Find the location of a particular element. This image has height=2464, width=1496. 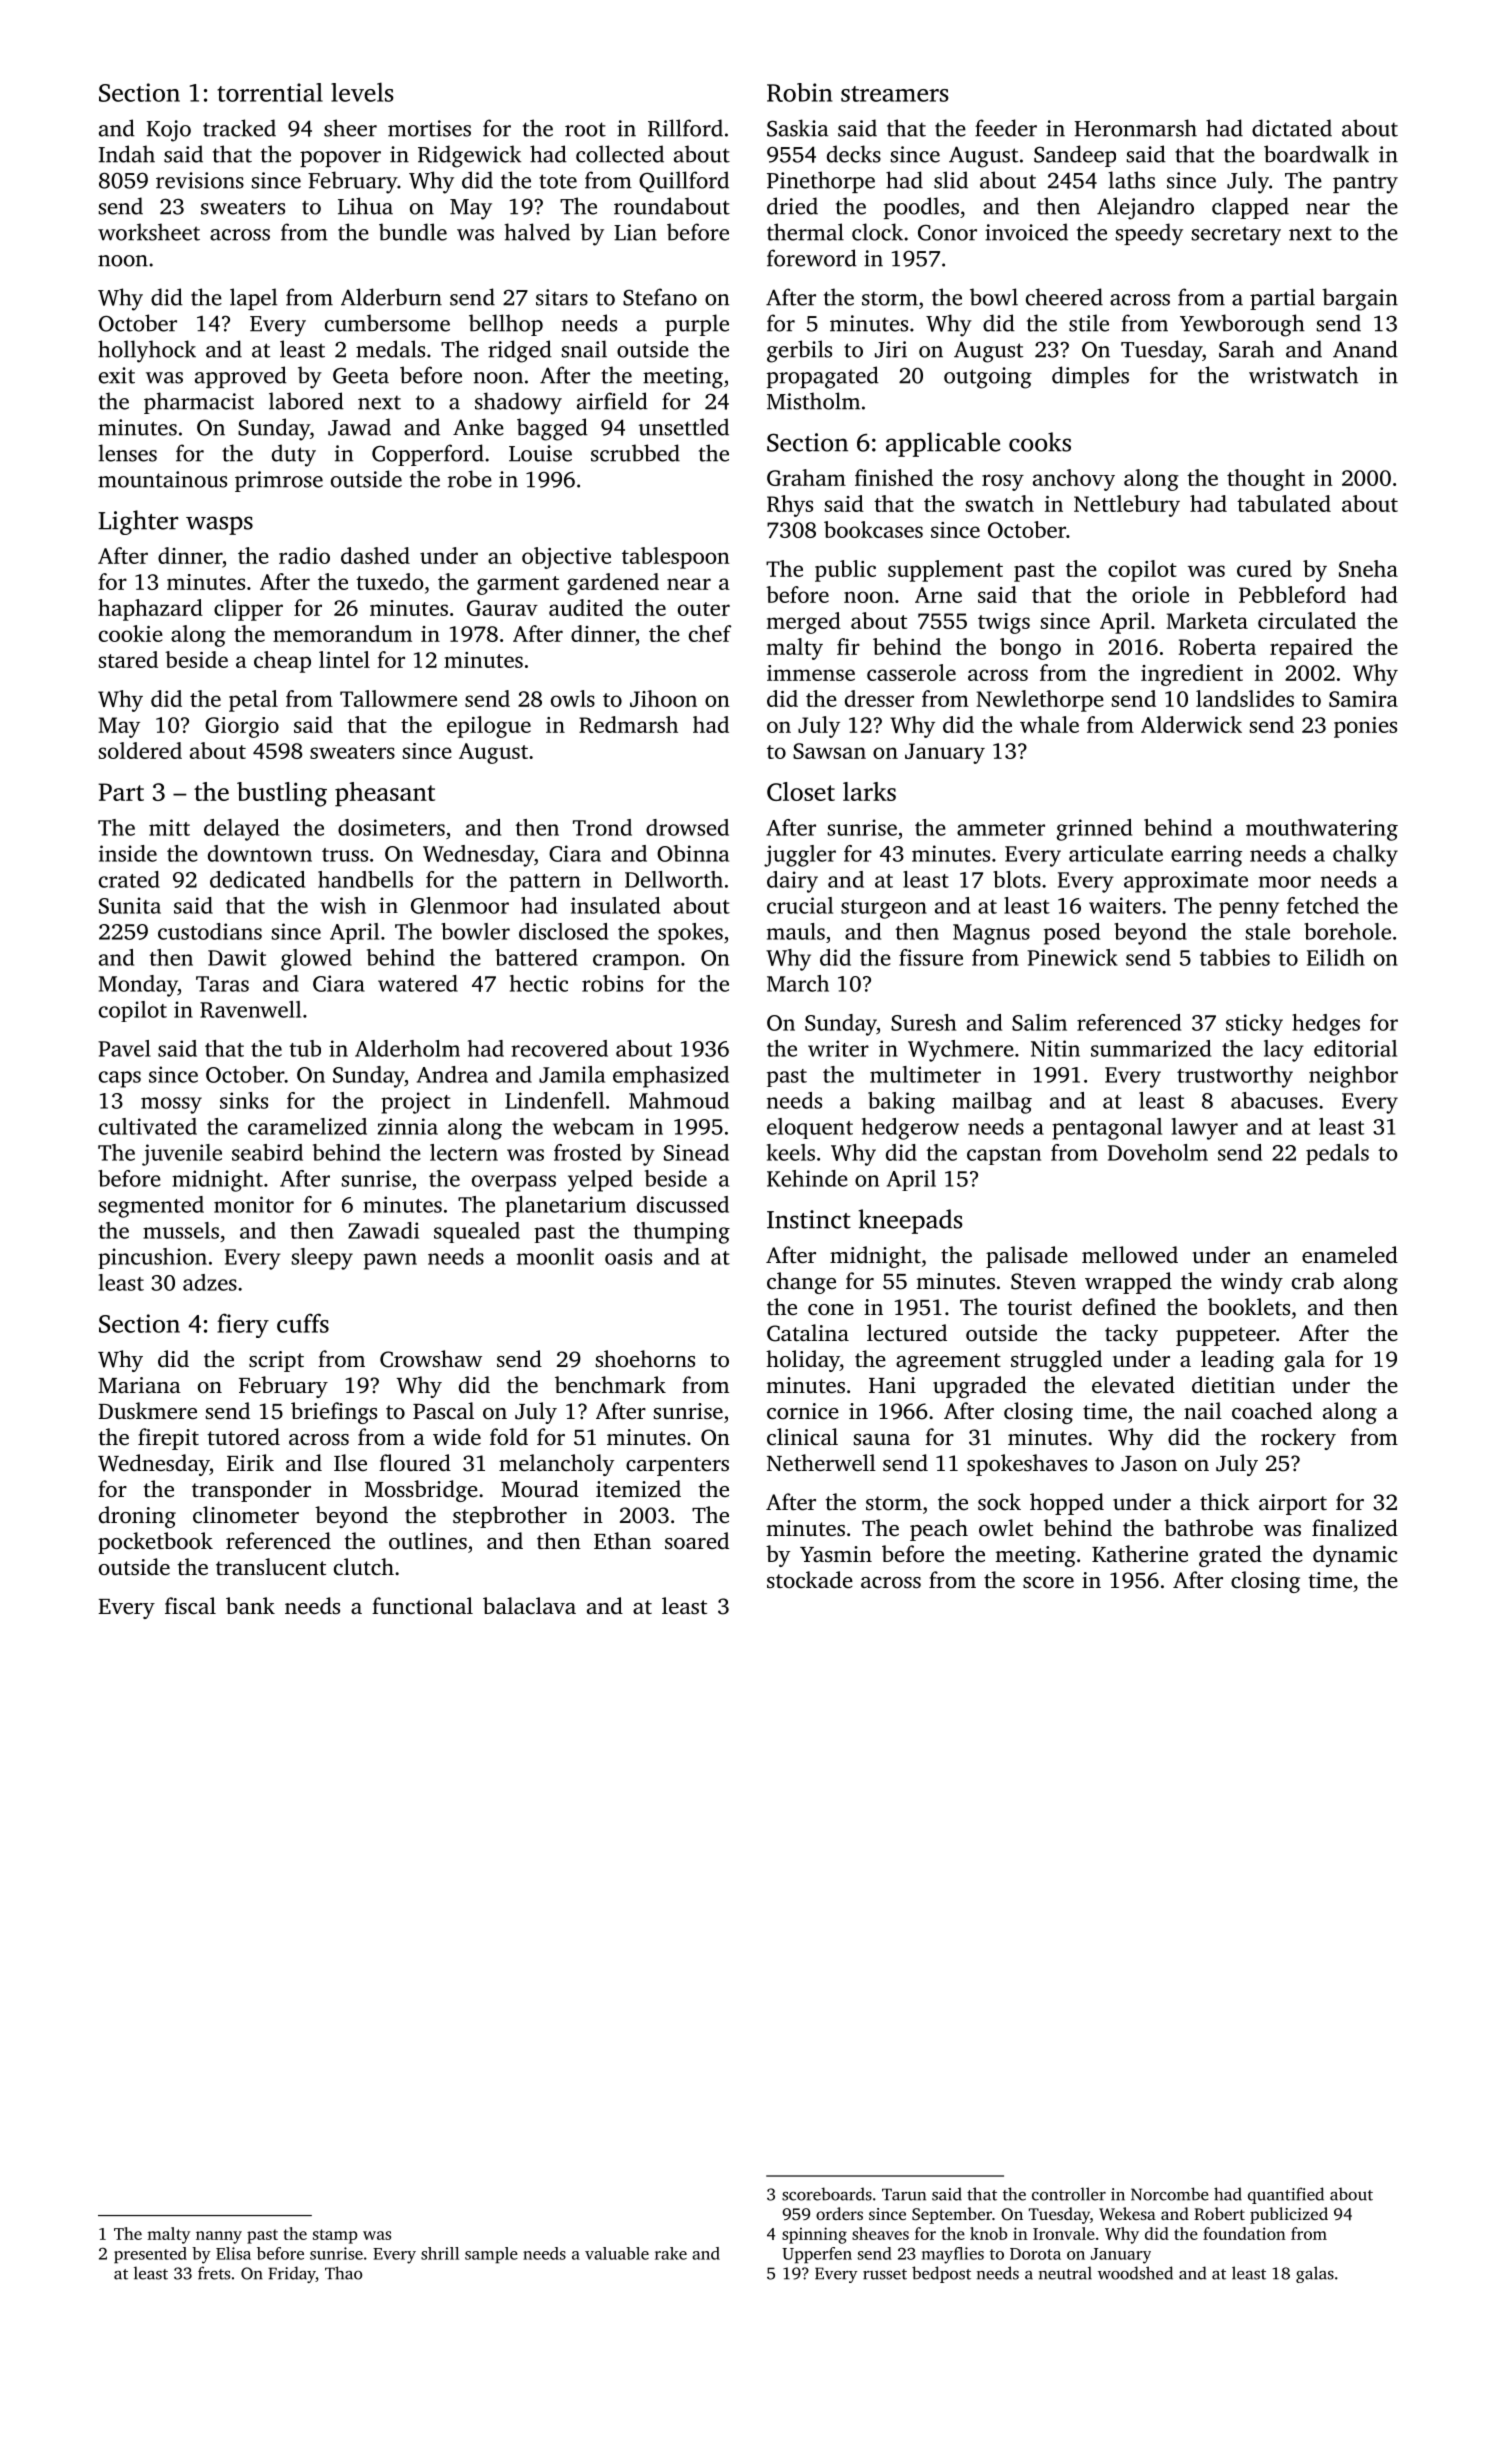

boardwalk is located at coordinates (1316, 154).
